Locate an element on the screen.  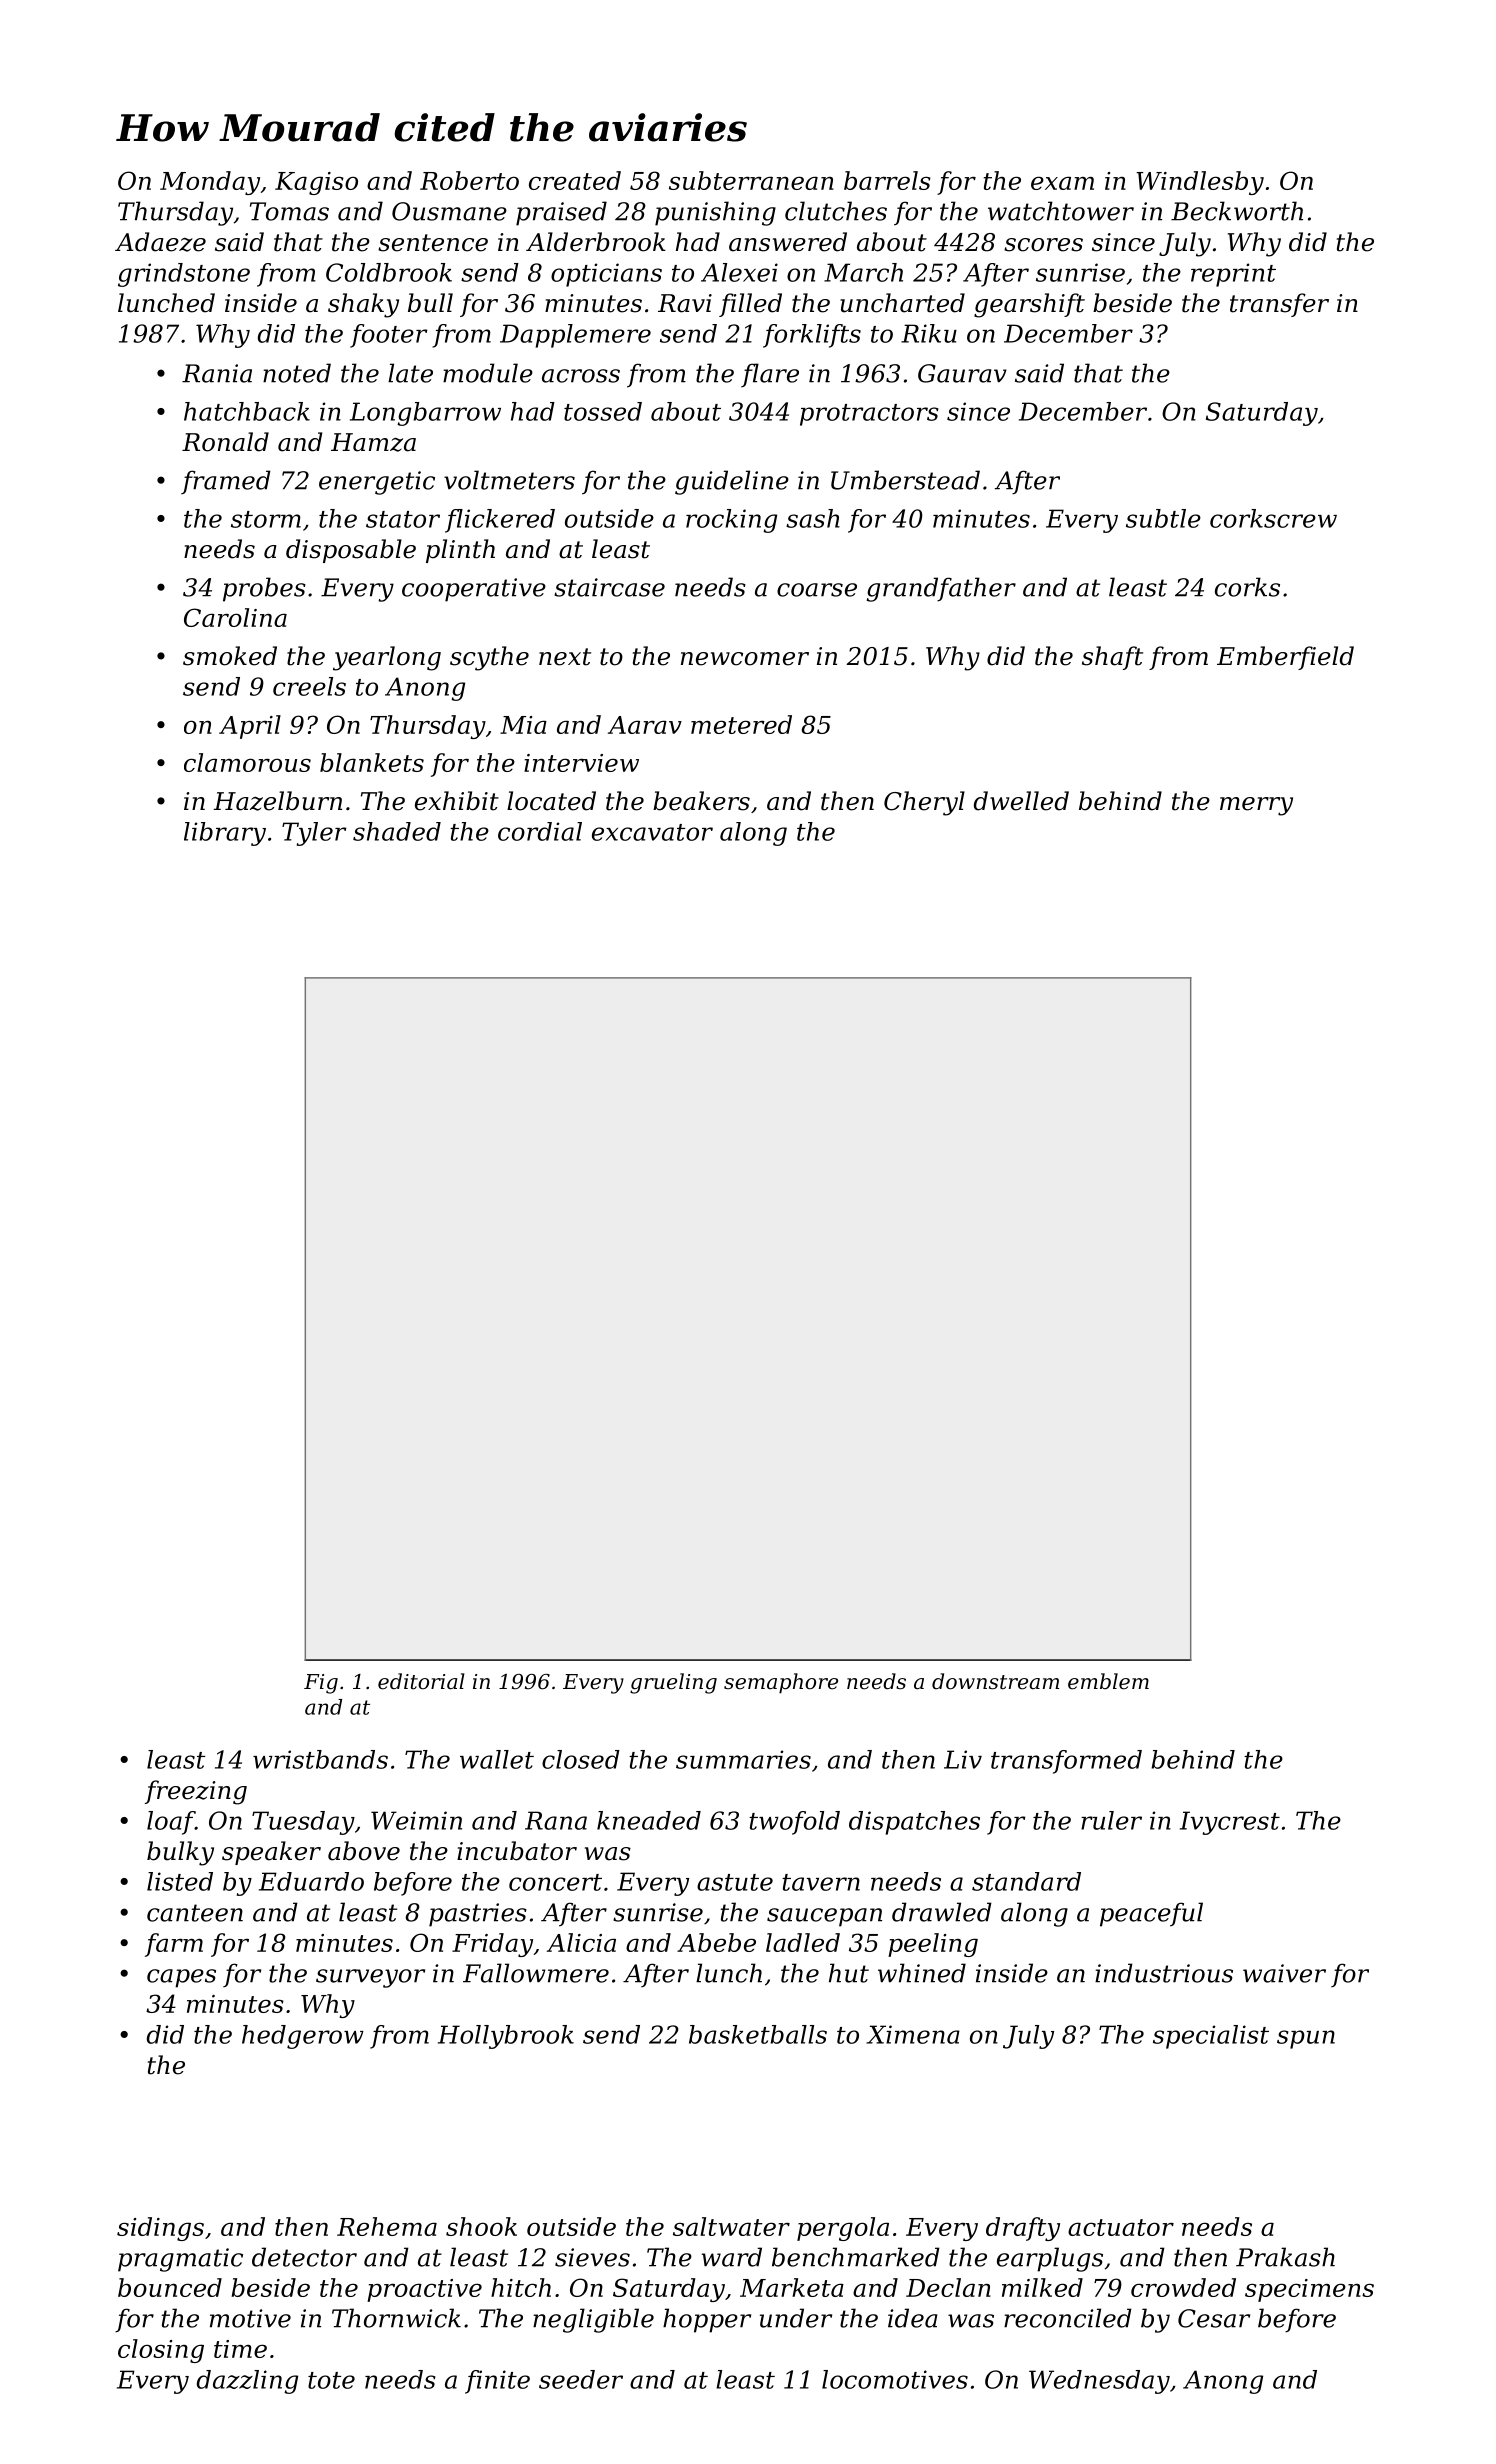
Cheryl is located at coordinates (924, 803).
